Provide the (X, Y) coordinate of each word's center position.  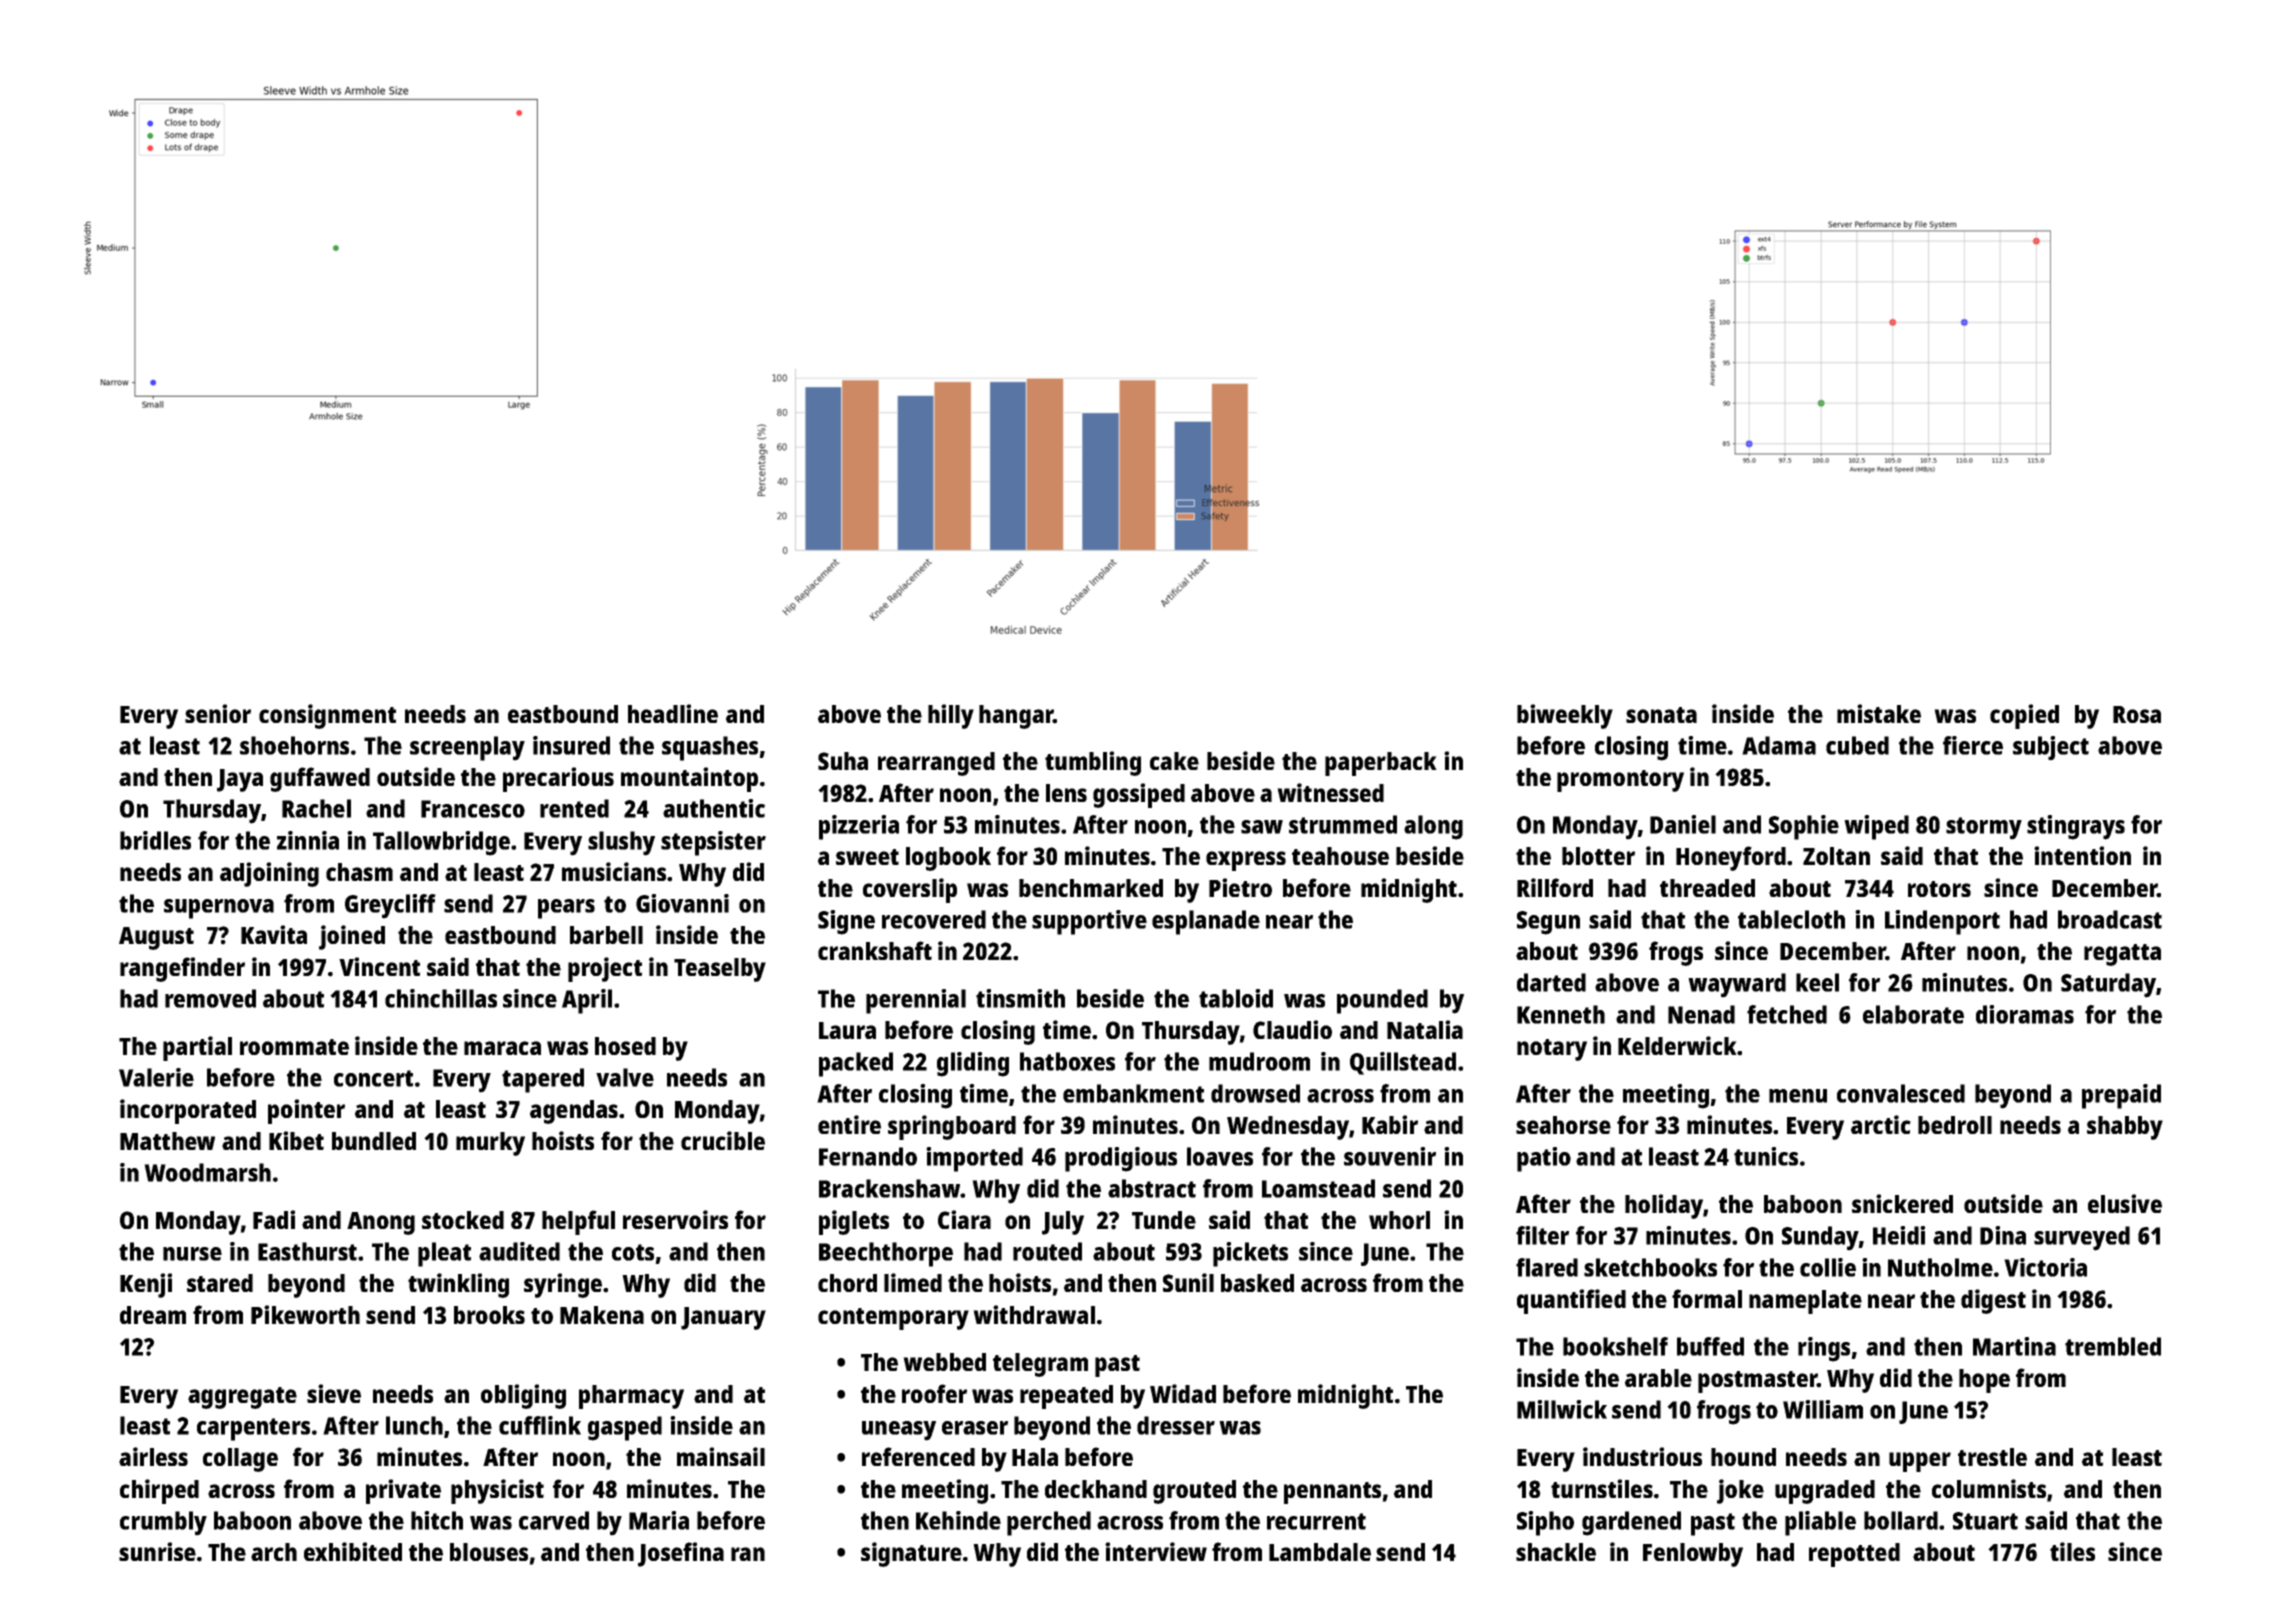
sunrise (157, 1551)
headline (673, 713)
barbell (606, 935)
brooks (489, 1315)
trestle (1992, 1457)
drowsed (1255, 1093)
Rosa (2137, 714)
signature (911, 1554)
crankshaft (875, 950)
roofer (934, 1393)
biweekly (1565, 716)
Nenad (1701, 1014)
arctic (1881, 1124)
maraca (502, 1048)
